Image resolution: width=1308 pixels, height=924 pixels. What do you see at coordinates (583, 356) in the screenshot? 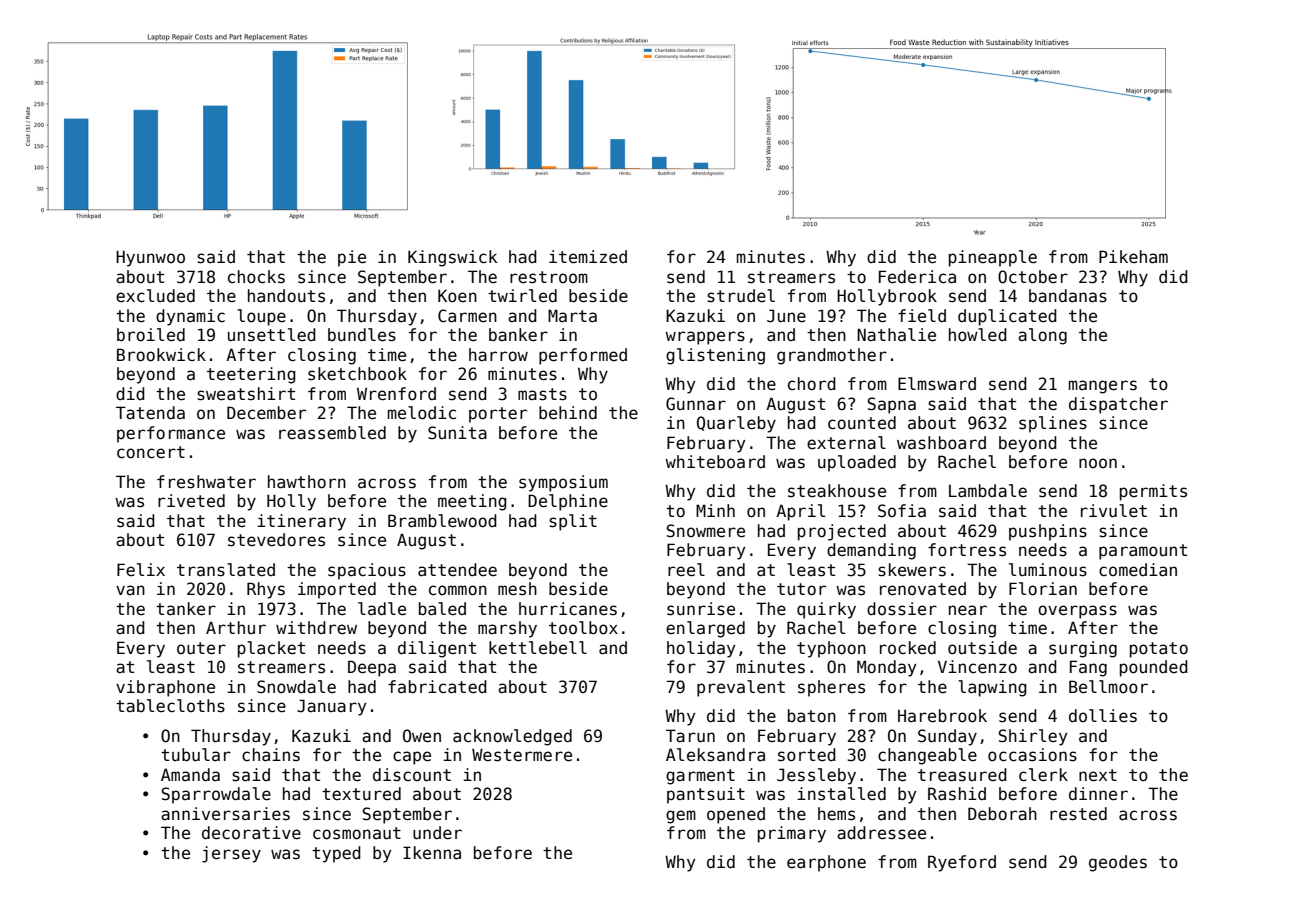
I see `performed` at bounding box center [583, 356].
